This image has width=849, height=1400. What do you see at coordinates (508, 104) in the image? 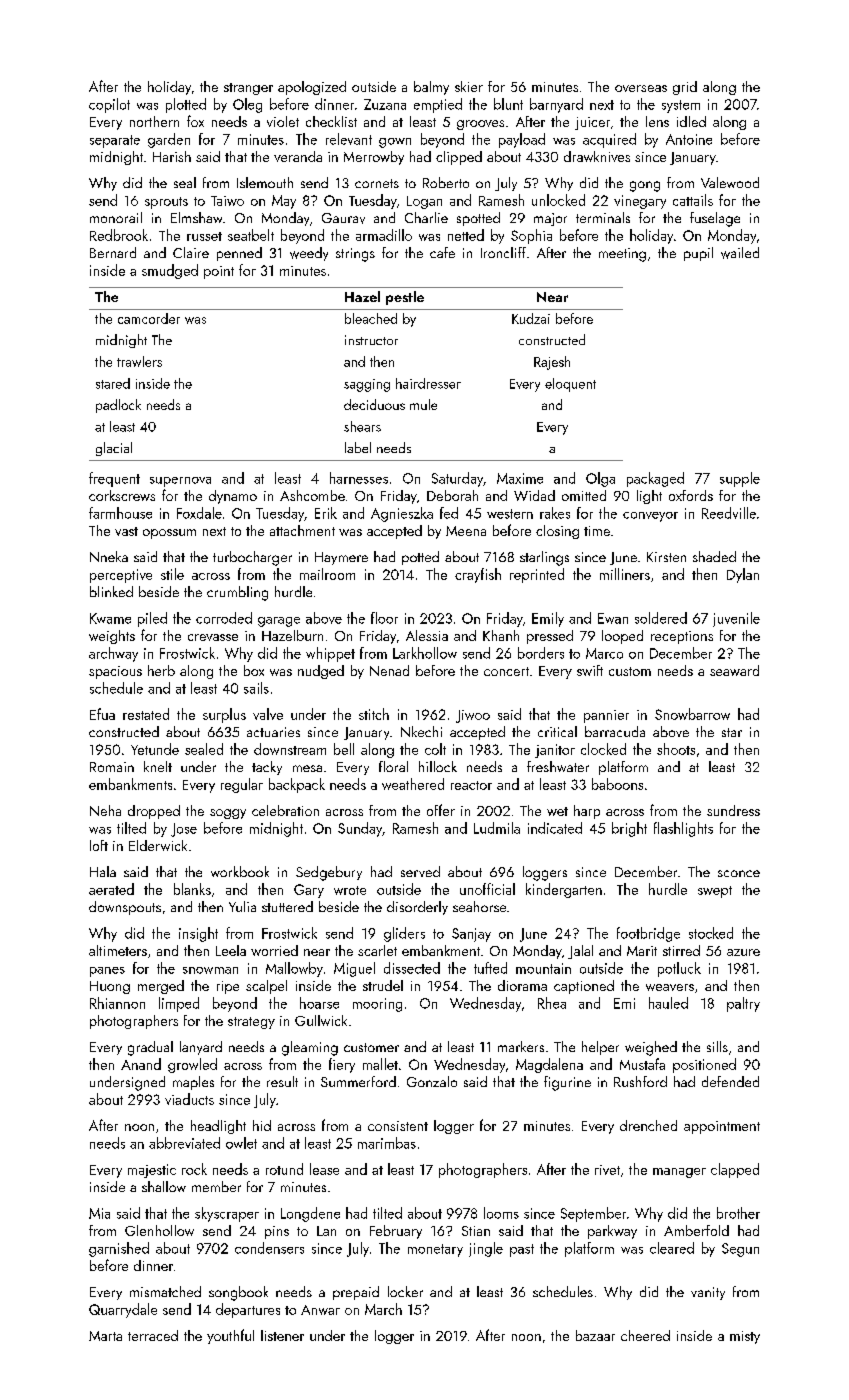
I see `blunt` at bounding box center [508, 104].
